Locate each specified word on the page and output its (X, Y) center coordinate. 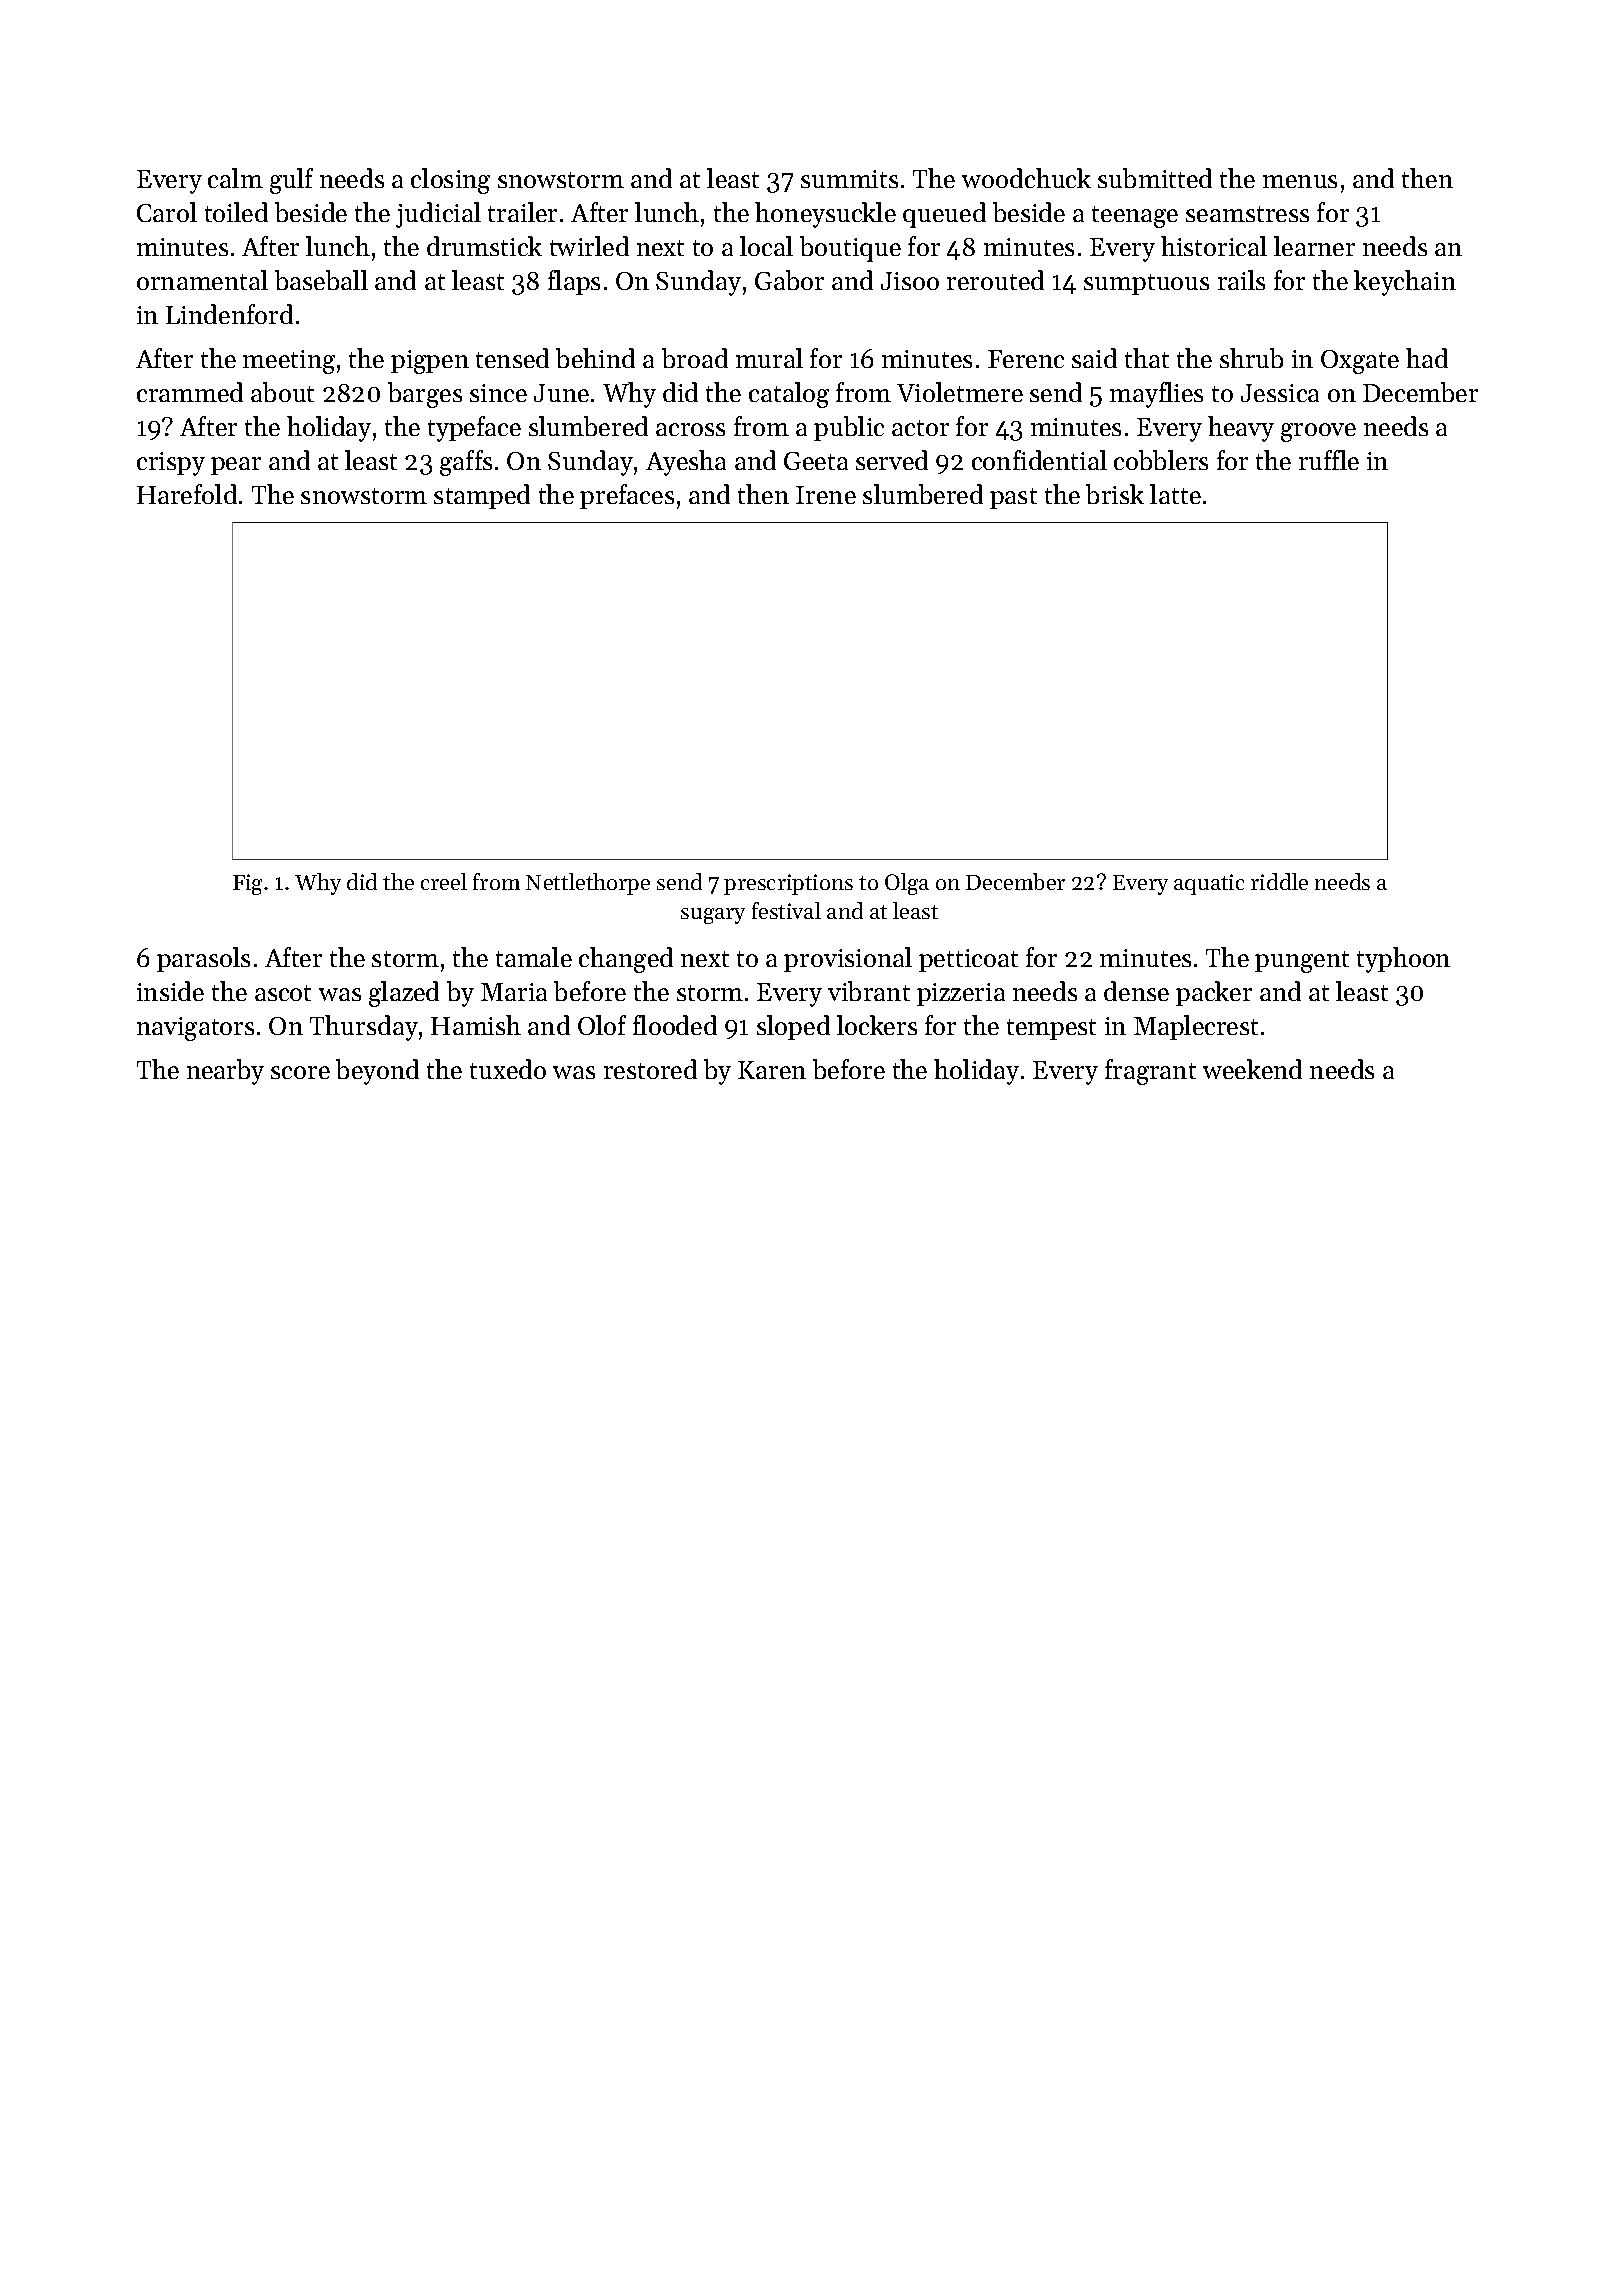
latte (1175, 494)
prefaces (627, 496)
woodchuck (1026, 178)
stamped (482, 496)
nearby (225, 1072)
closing (450, 181)
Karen (772, 1070)
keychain (1405, 283)
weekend (1252, 1069)
